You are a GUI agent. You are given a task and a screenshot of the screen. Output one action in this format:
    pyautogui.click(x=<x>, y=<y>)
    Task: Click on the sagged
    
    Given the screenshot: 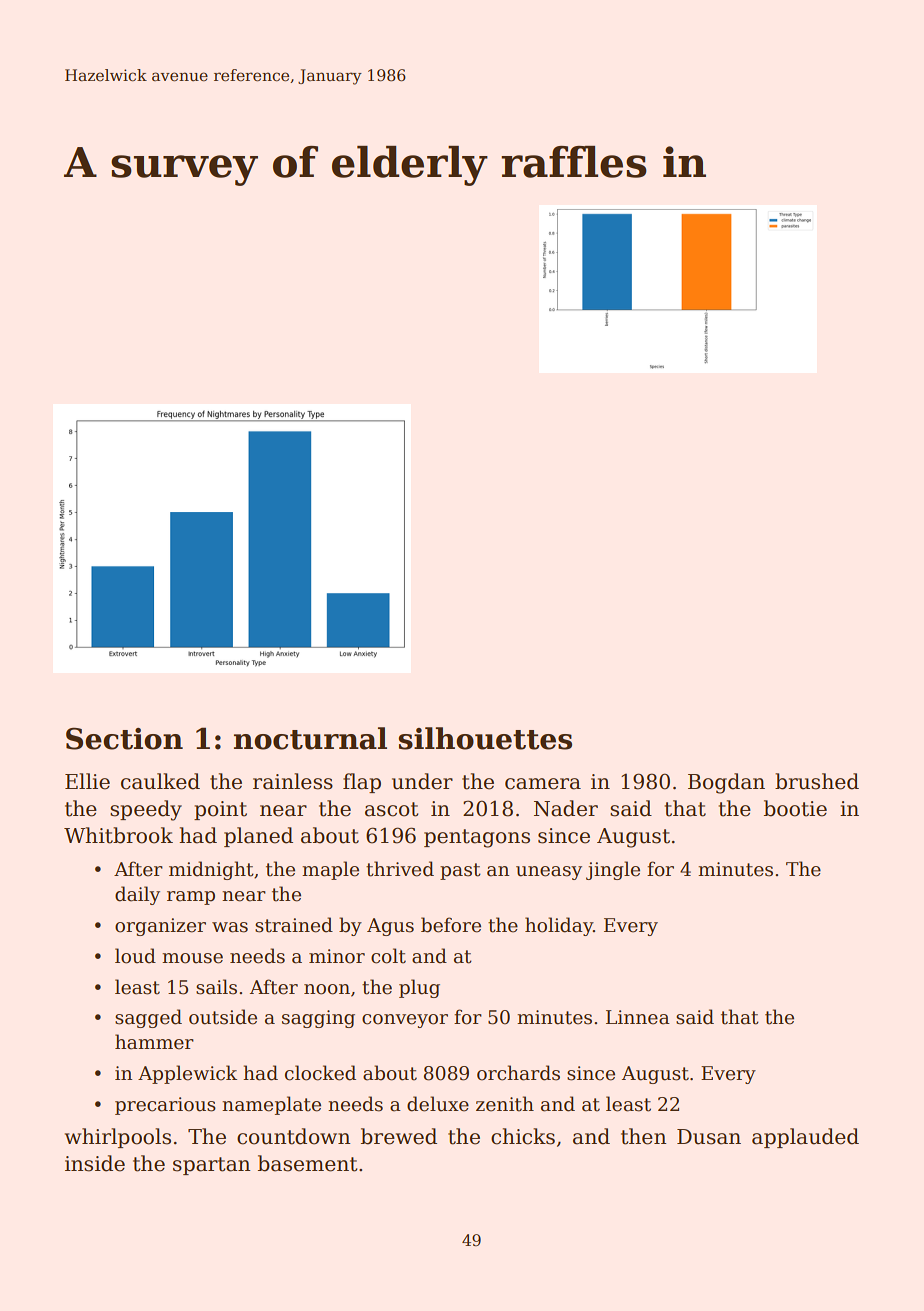 What is the action you would take?
    pyautogui.click(x=148, y=1018)
